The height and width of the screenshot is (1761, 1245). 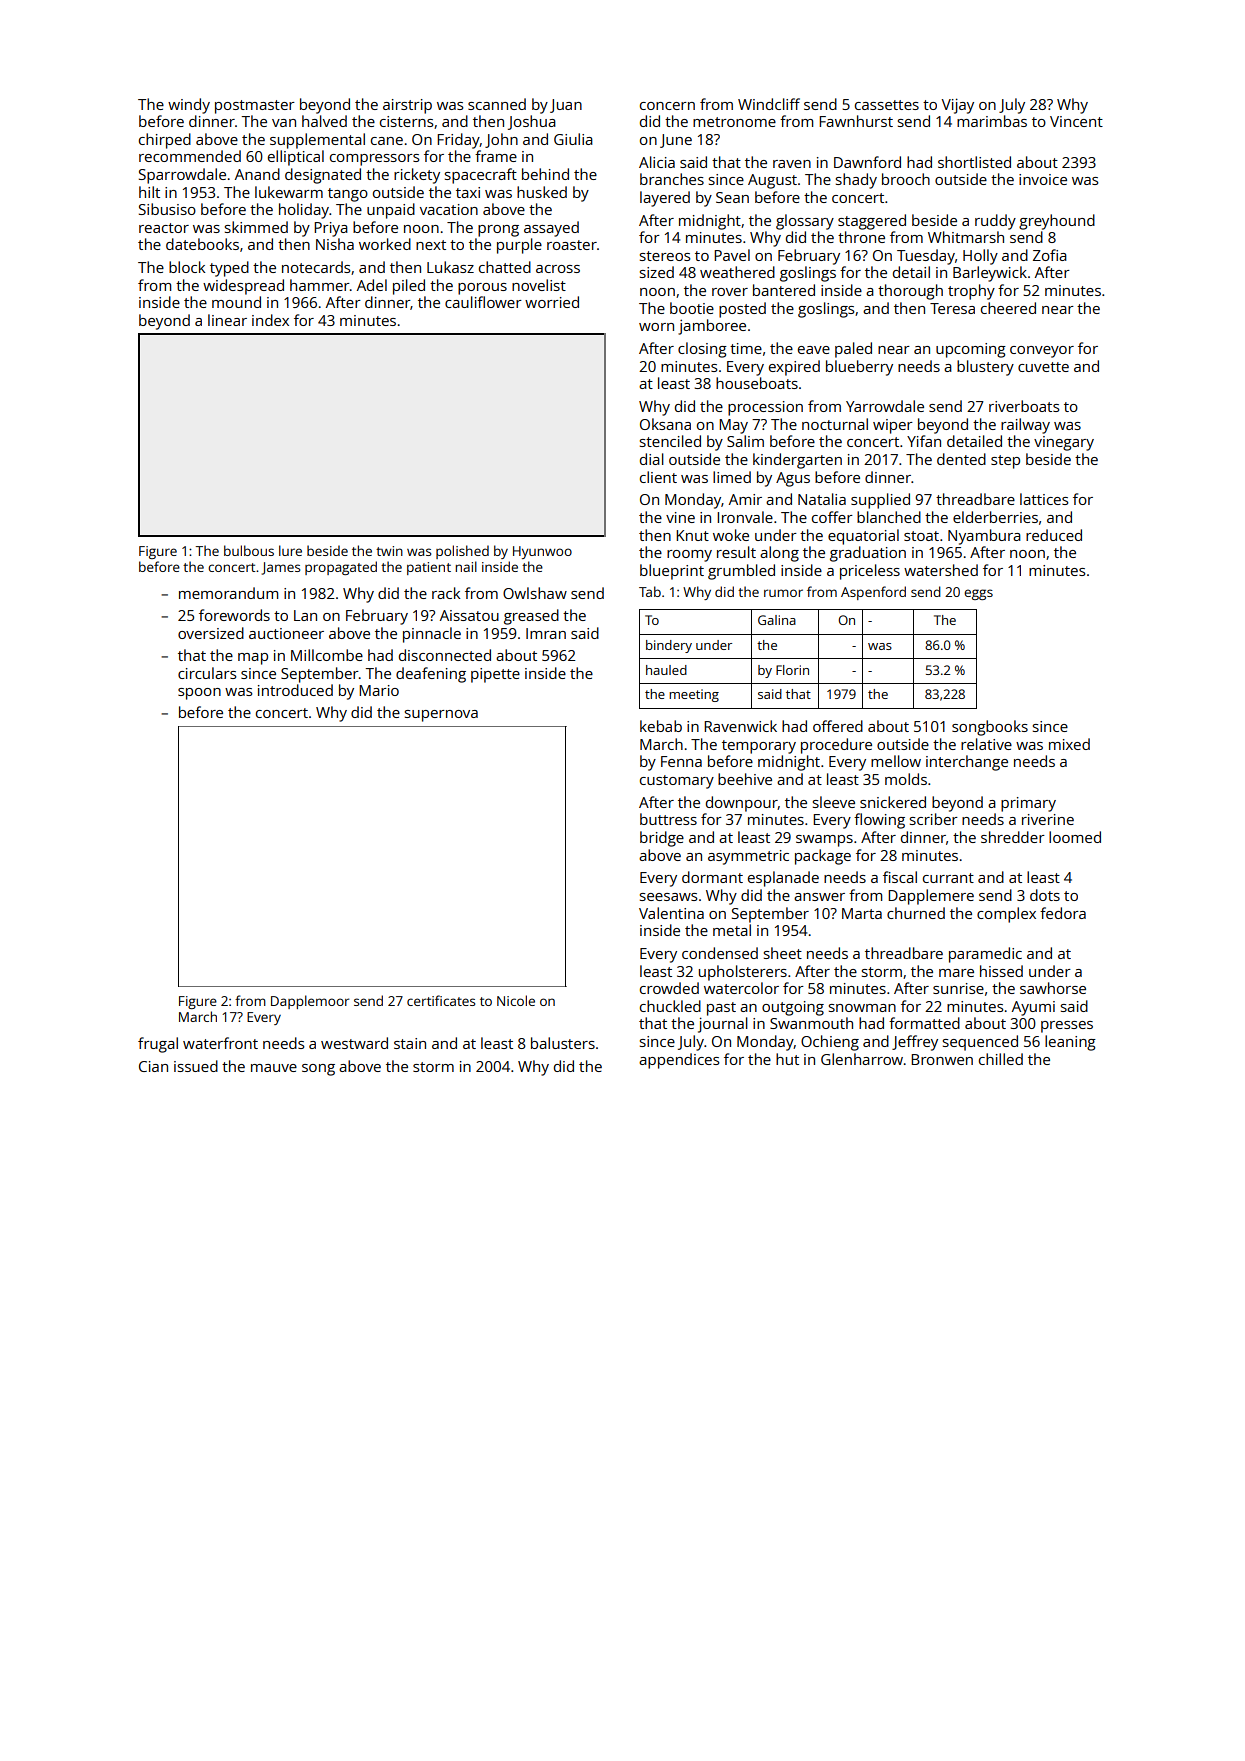 What do you see at coordinates (676, 141) in the screenshot?
I see `June` at bounding box center [676, 141].
